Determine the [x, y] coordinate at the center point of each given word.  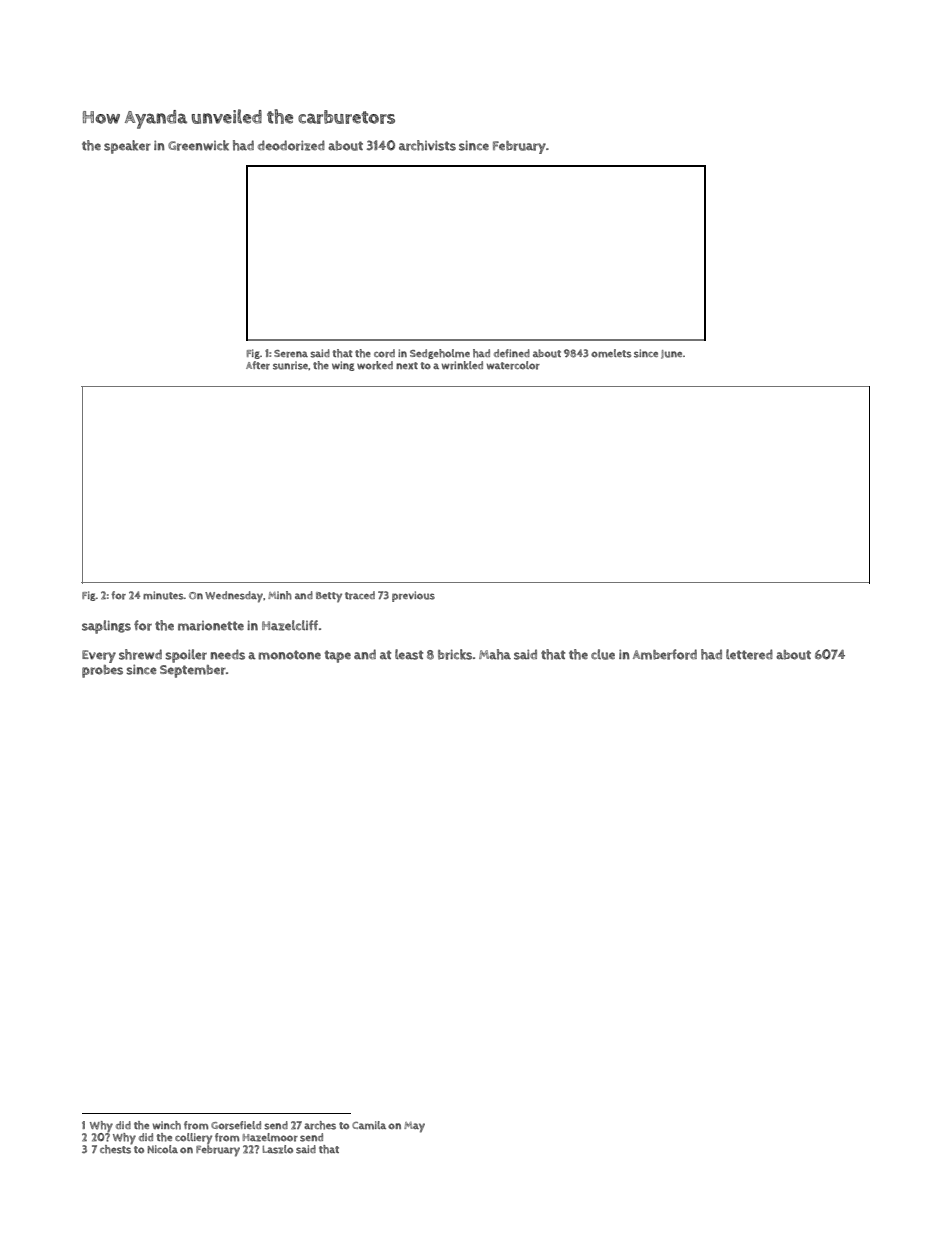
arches [320, 1125]
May [414, 1127]
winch [167, 1125]
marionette [211, 626]
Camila [369, 1125]
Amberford [665, 654]
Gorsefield [236, 1125]
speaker [127, 147]
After [258, 365]
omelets [611, 353]
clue [603, 654]
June [671, 354]
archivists [427, 145]
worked [375, 365]
